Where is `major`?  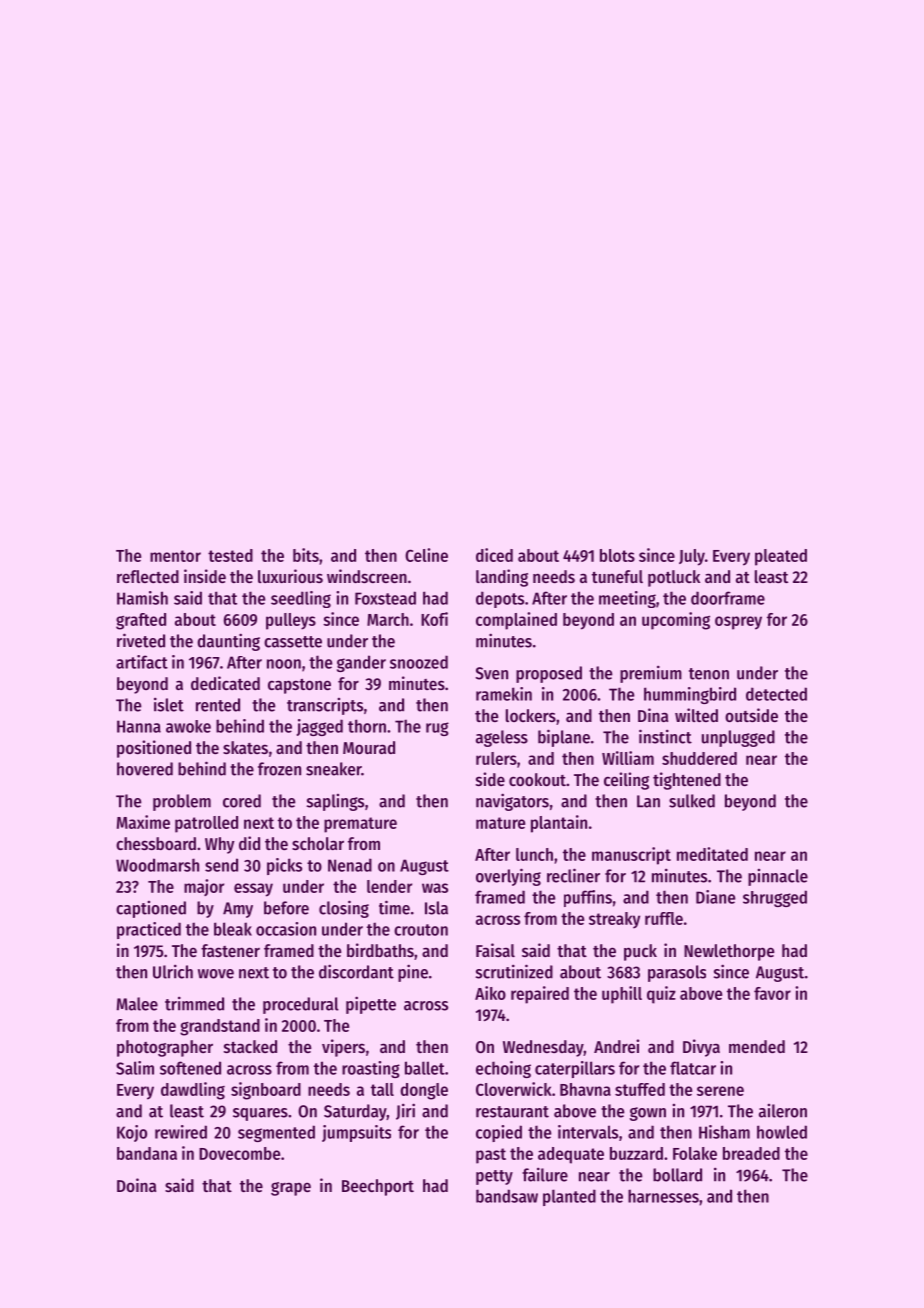
major is located at coordinates (204, 887).
